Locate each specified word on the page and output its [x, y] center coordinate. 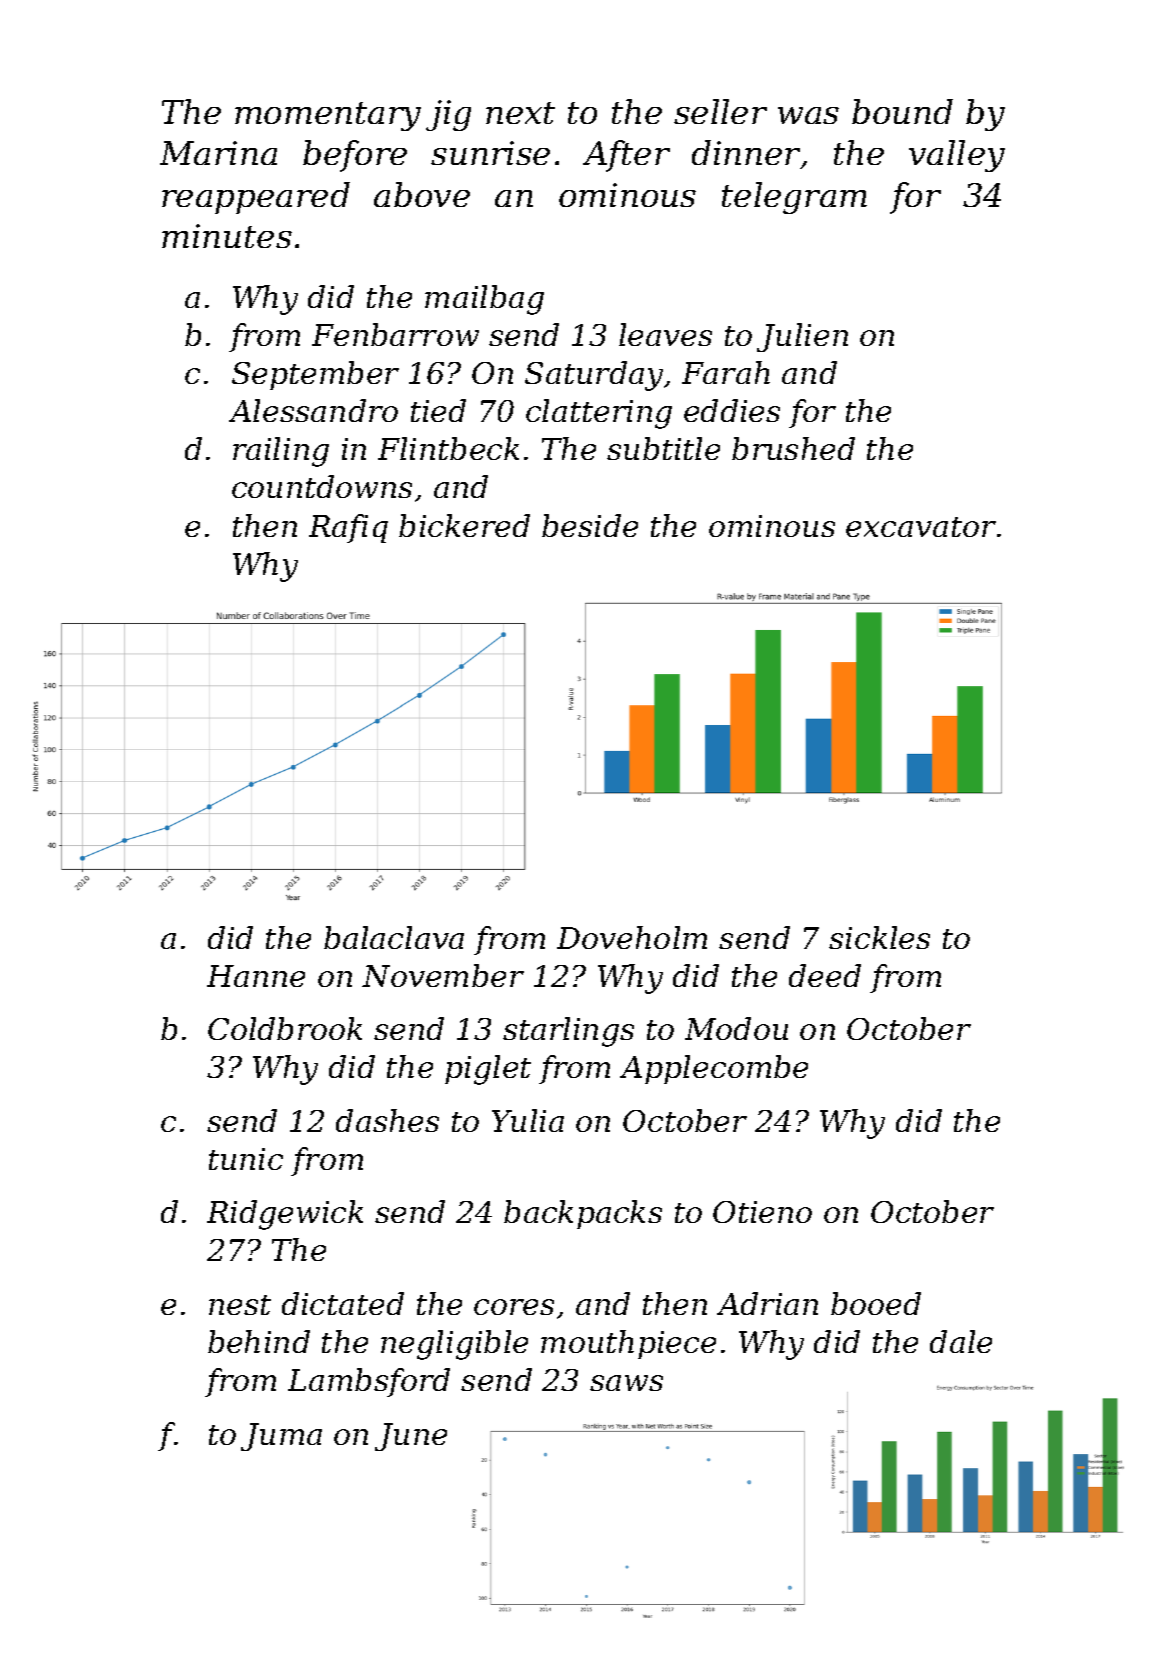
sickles [879, 937]
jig [448, 115]
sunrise [490, 153]
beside [590, 525]
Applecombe [714, 1069]
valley [957, 156]
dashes [387, 1120]
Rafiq [348, 528]
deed [825, 975]
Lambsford [369, 1382]
